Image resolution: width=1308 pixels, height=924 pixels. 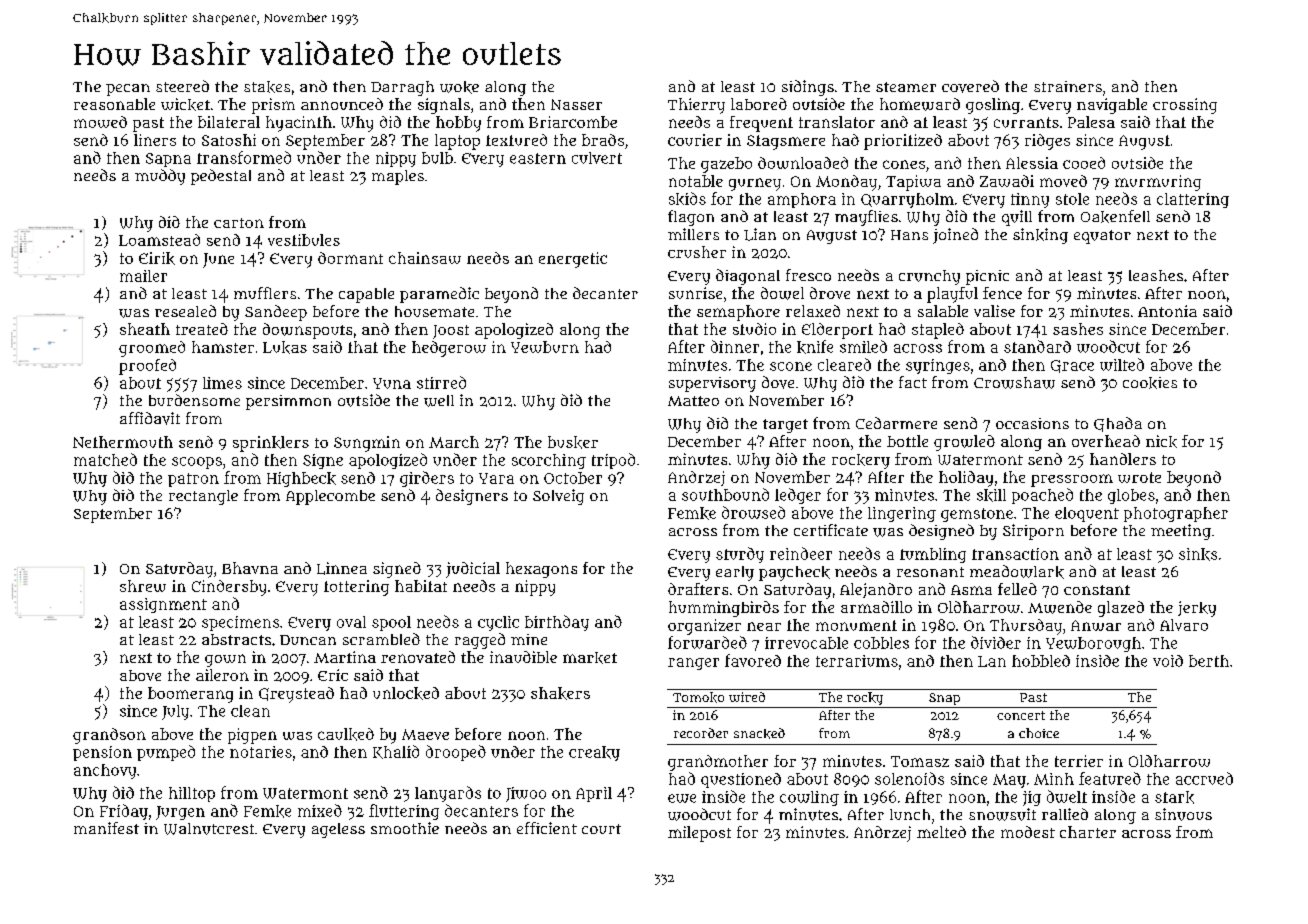 What do you see at coordinates (150, 418) in the screenshot?
I see `affidavit` at bounding box center [150, 418].
